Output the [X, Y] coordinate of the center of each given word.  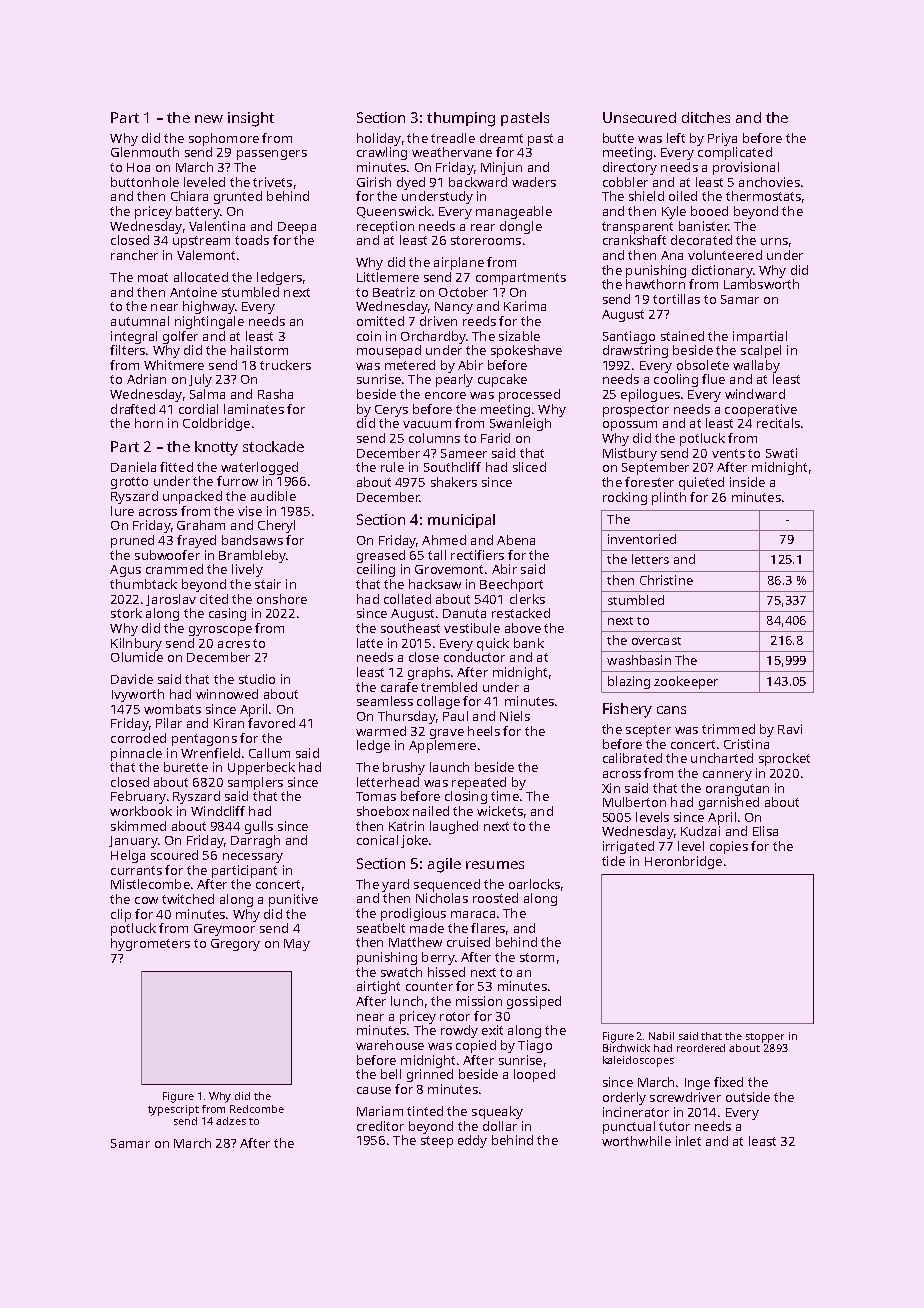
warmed [381, 731]
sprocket [784, 759]
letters [650, 559]
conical [377, 840]
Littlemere [388, 277]
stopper [765, 1038]
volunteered [725, 255]
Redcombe [257, 1109]
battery [198, 212]
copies [729, 847]
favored [271, 723]
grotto [129, 483]
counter [429, 986]
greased [381, 556]
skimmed [138, 826]
